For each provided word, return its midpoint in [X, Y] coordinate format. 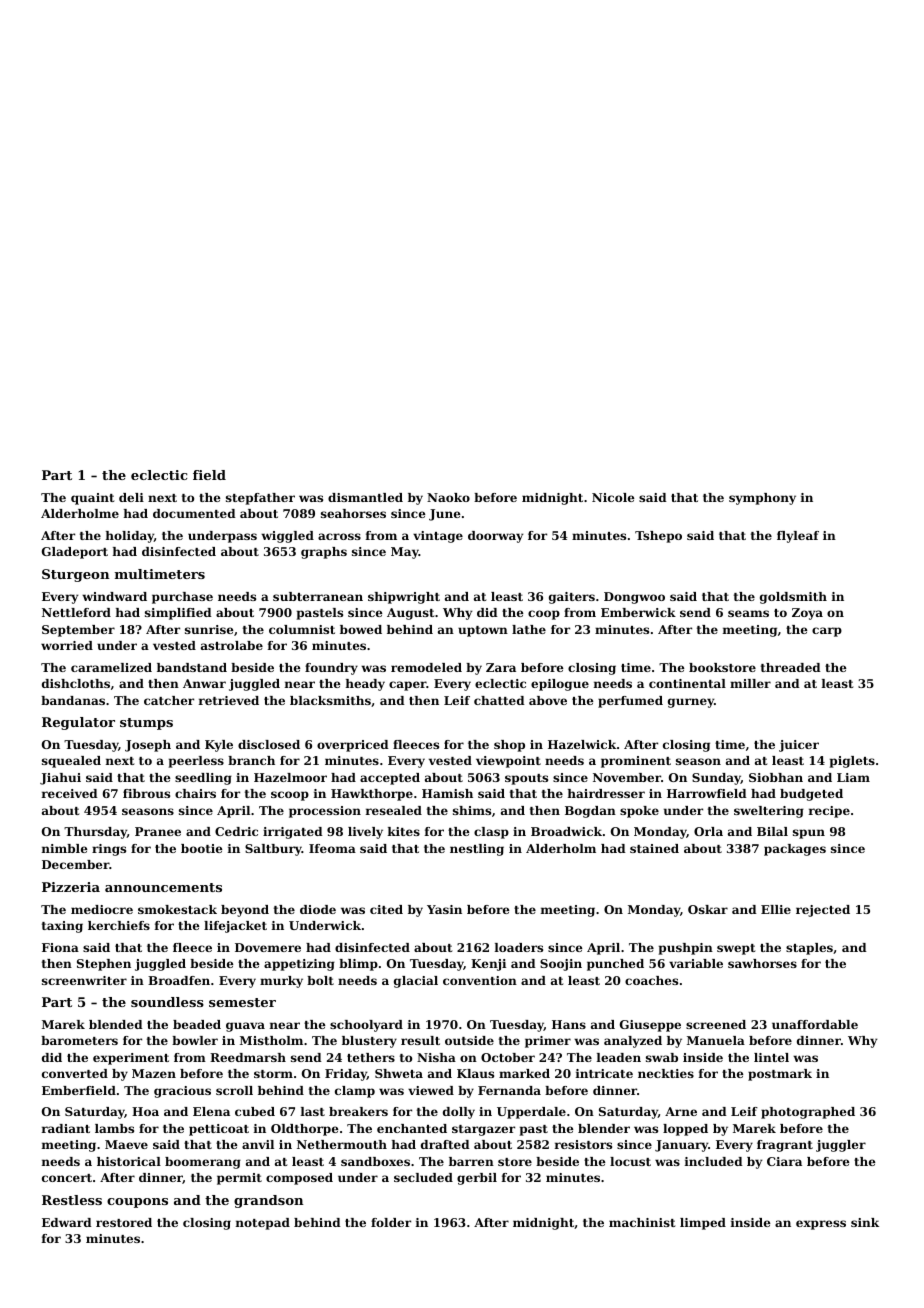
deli [131, 497]
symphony [762, 499]
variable [696, 963]
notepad [263, 1224]
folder [391, 1222]
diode [318, 909]
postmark [780, 1075]
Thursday [95, 833]
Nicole [613, 497]
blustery [369, 1042]
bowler [195, 1040]
